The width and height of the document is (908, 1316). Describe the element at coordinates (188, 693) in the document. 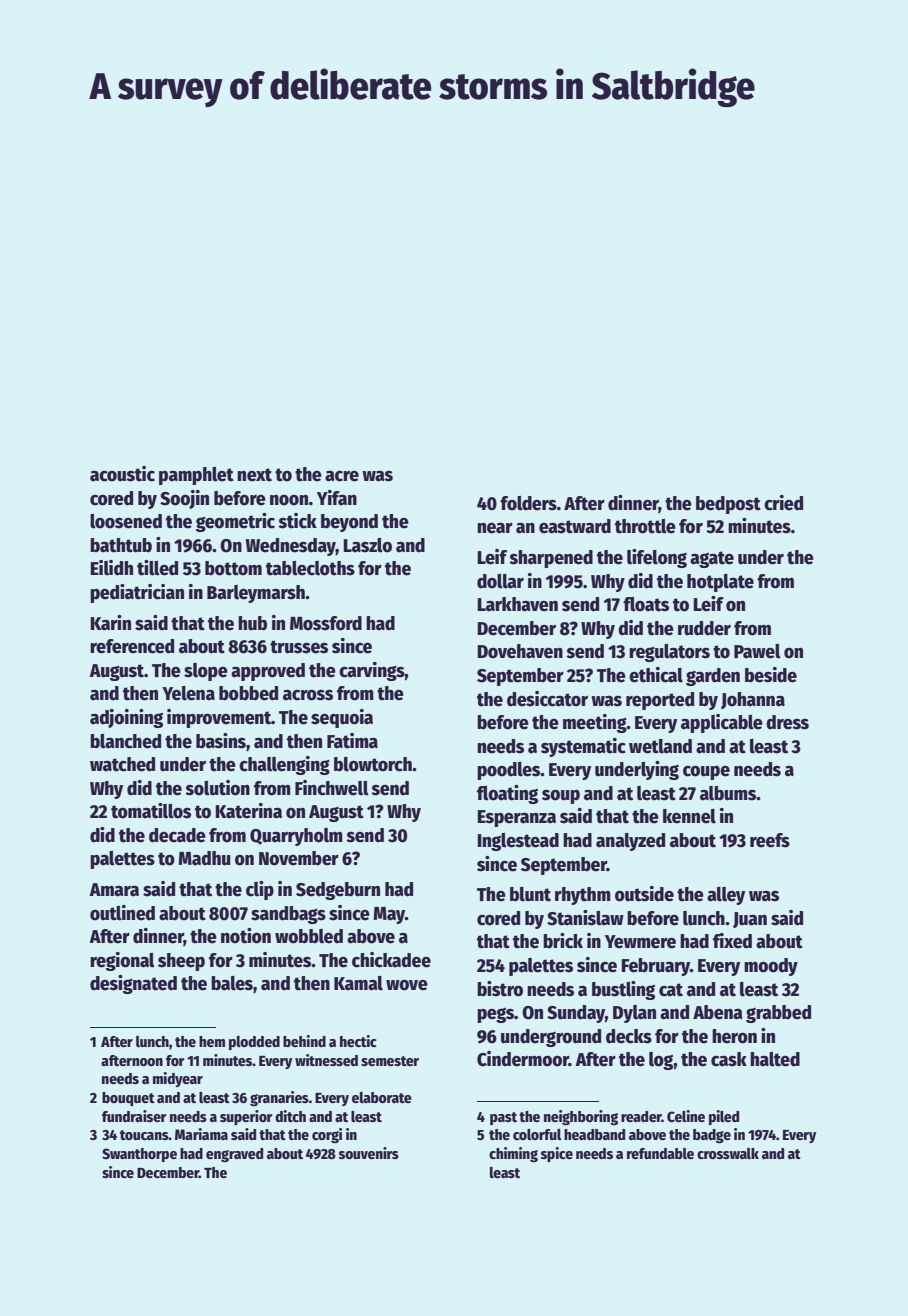

I see `Yelena` at that location.
